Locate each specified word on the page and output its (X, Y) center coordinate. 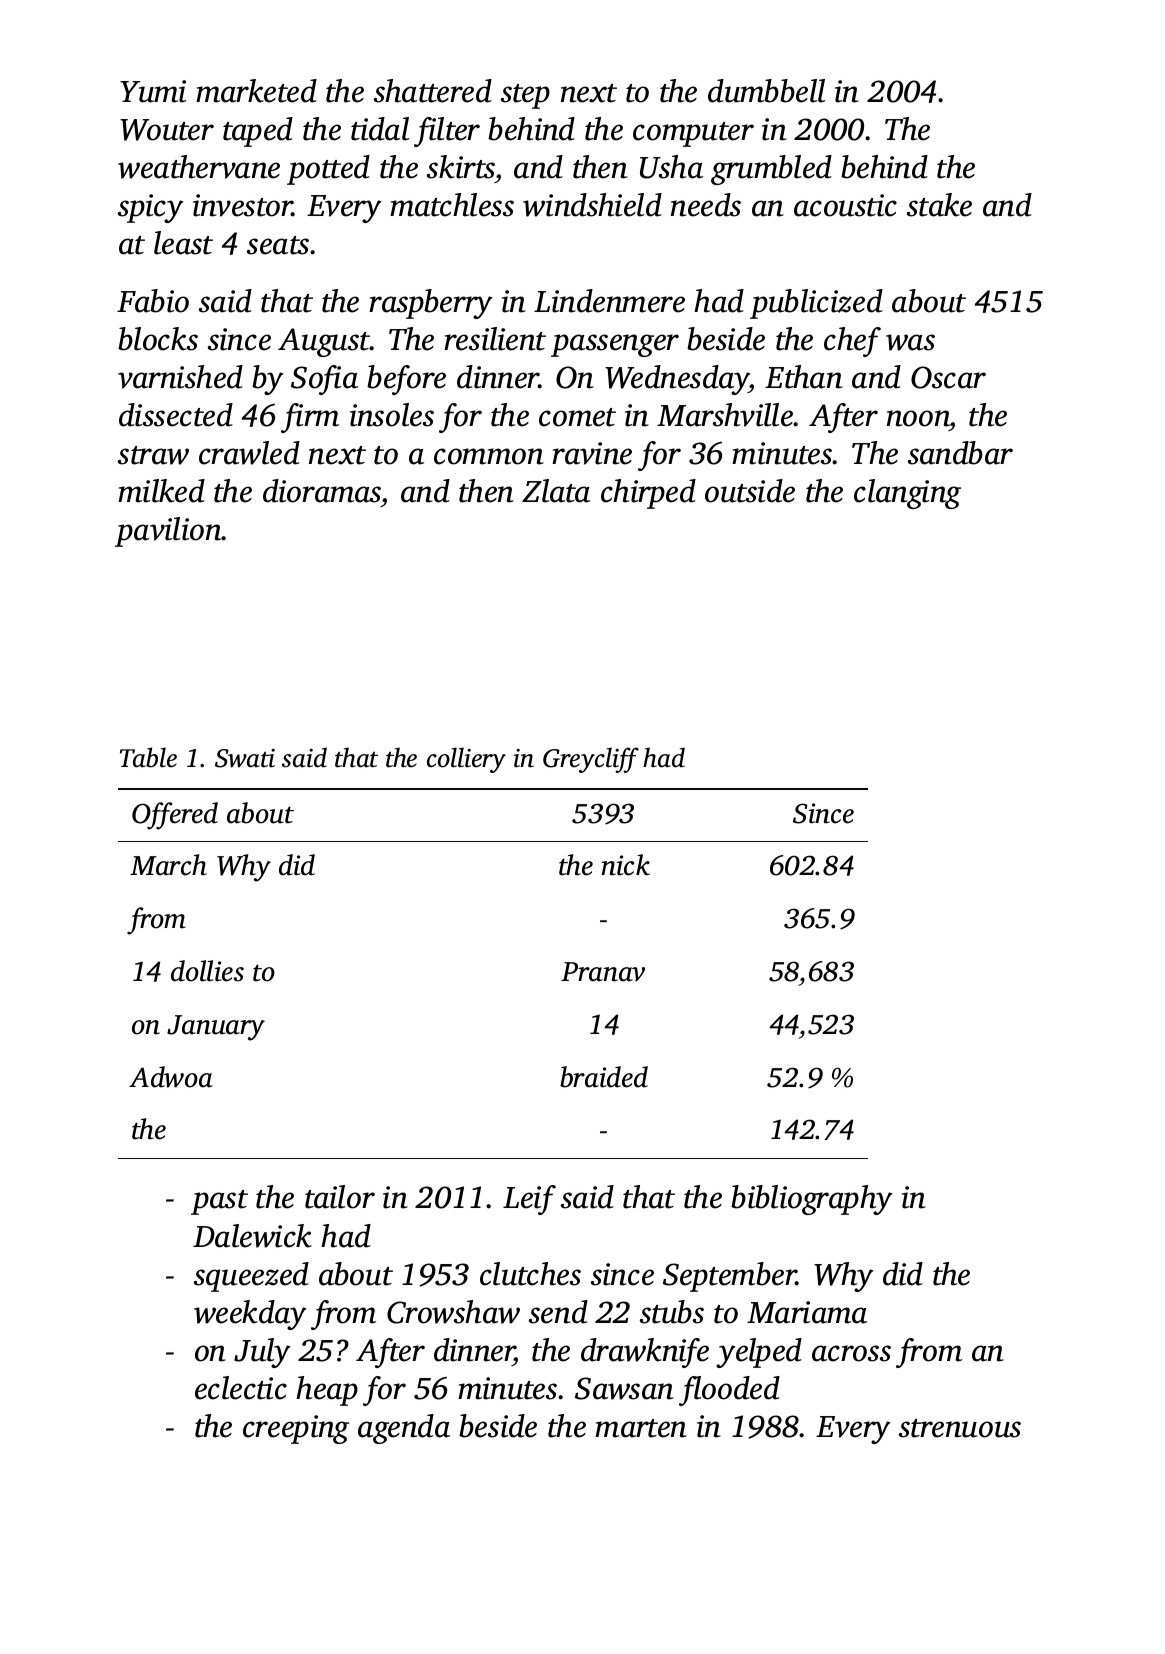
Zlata (556, 491)
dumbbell (766, 91)
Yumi (153, 91)
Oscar (948, 377)
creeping (296, 1429)
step (525, 96)
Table (148, 757)
